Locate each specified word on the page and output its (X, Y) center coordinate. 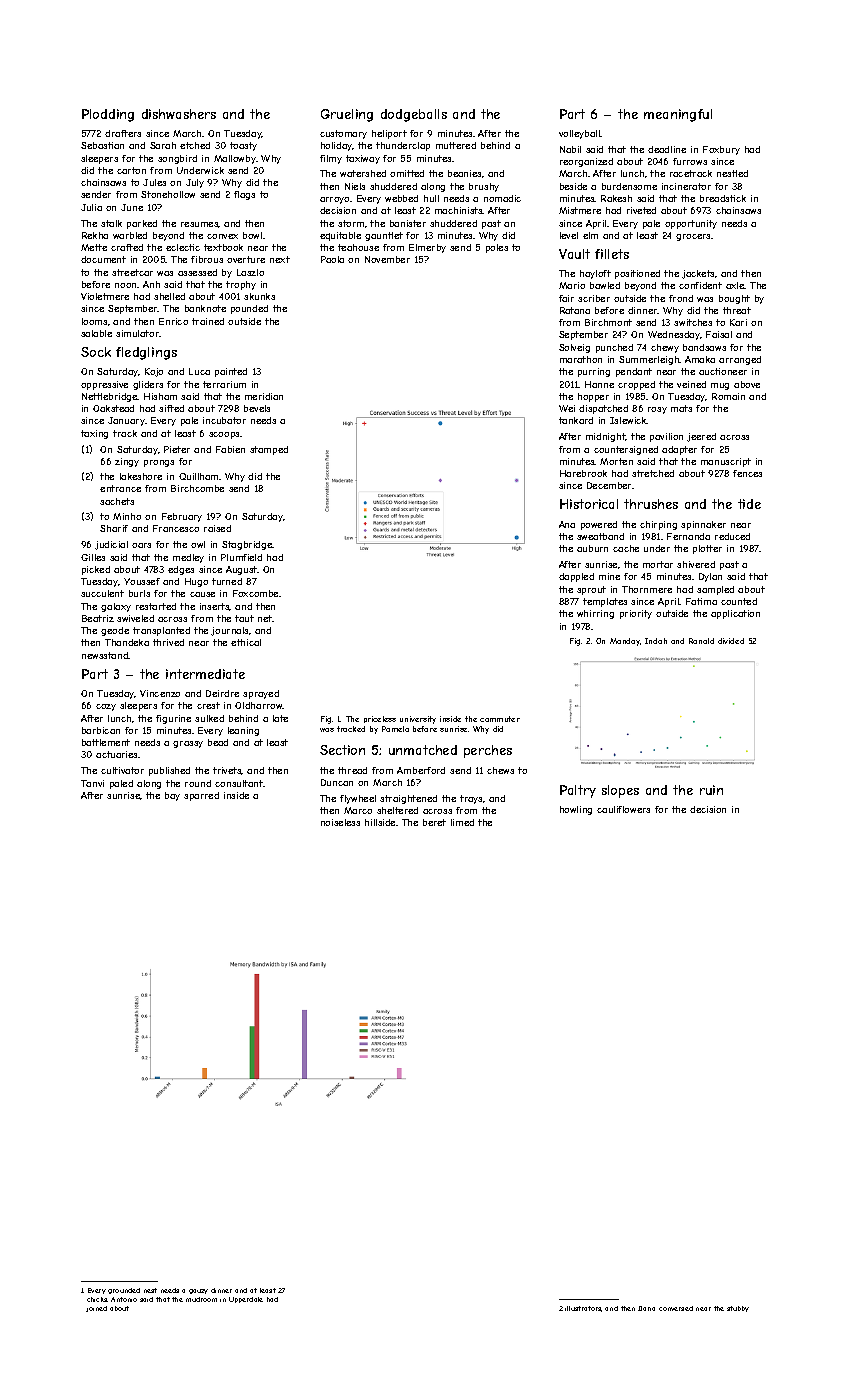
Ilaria (646, 1308)
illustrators (583, 1309)
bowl (252, 235)
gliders (148, 385)
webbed (401, 198)
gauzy (198, 1291)
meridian (264, 396)
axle (735, 285)
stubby (738, 1309)
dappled (576, 577)
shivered (696, 564)
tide (749, 504)
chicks (97, 1299)
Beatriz (98, 618)
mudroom (201, 1299)
